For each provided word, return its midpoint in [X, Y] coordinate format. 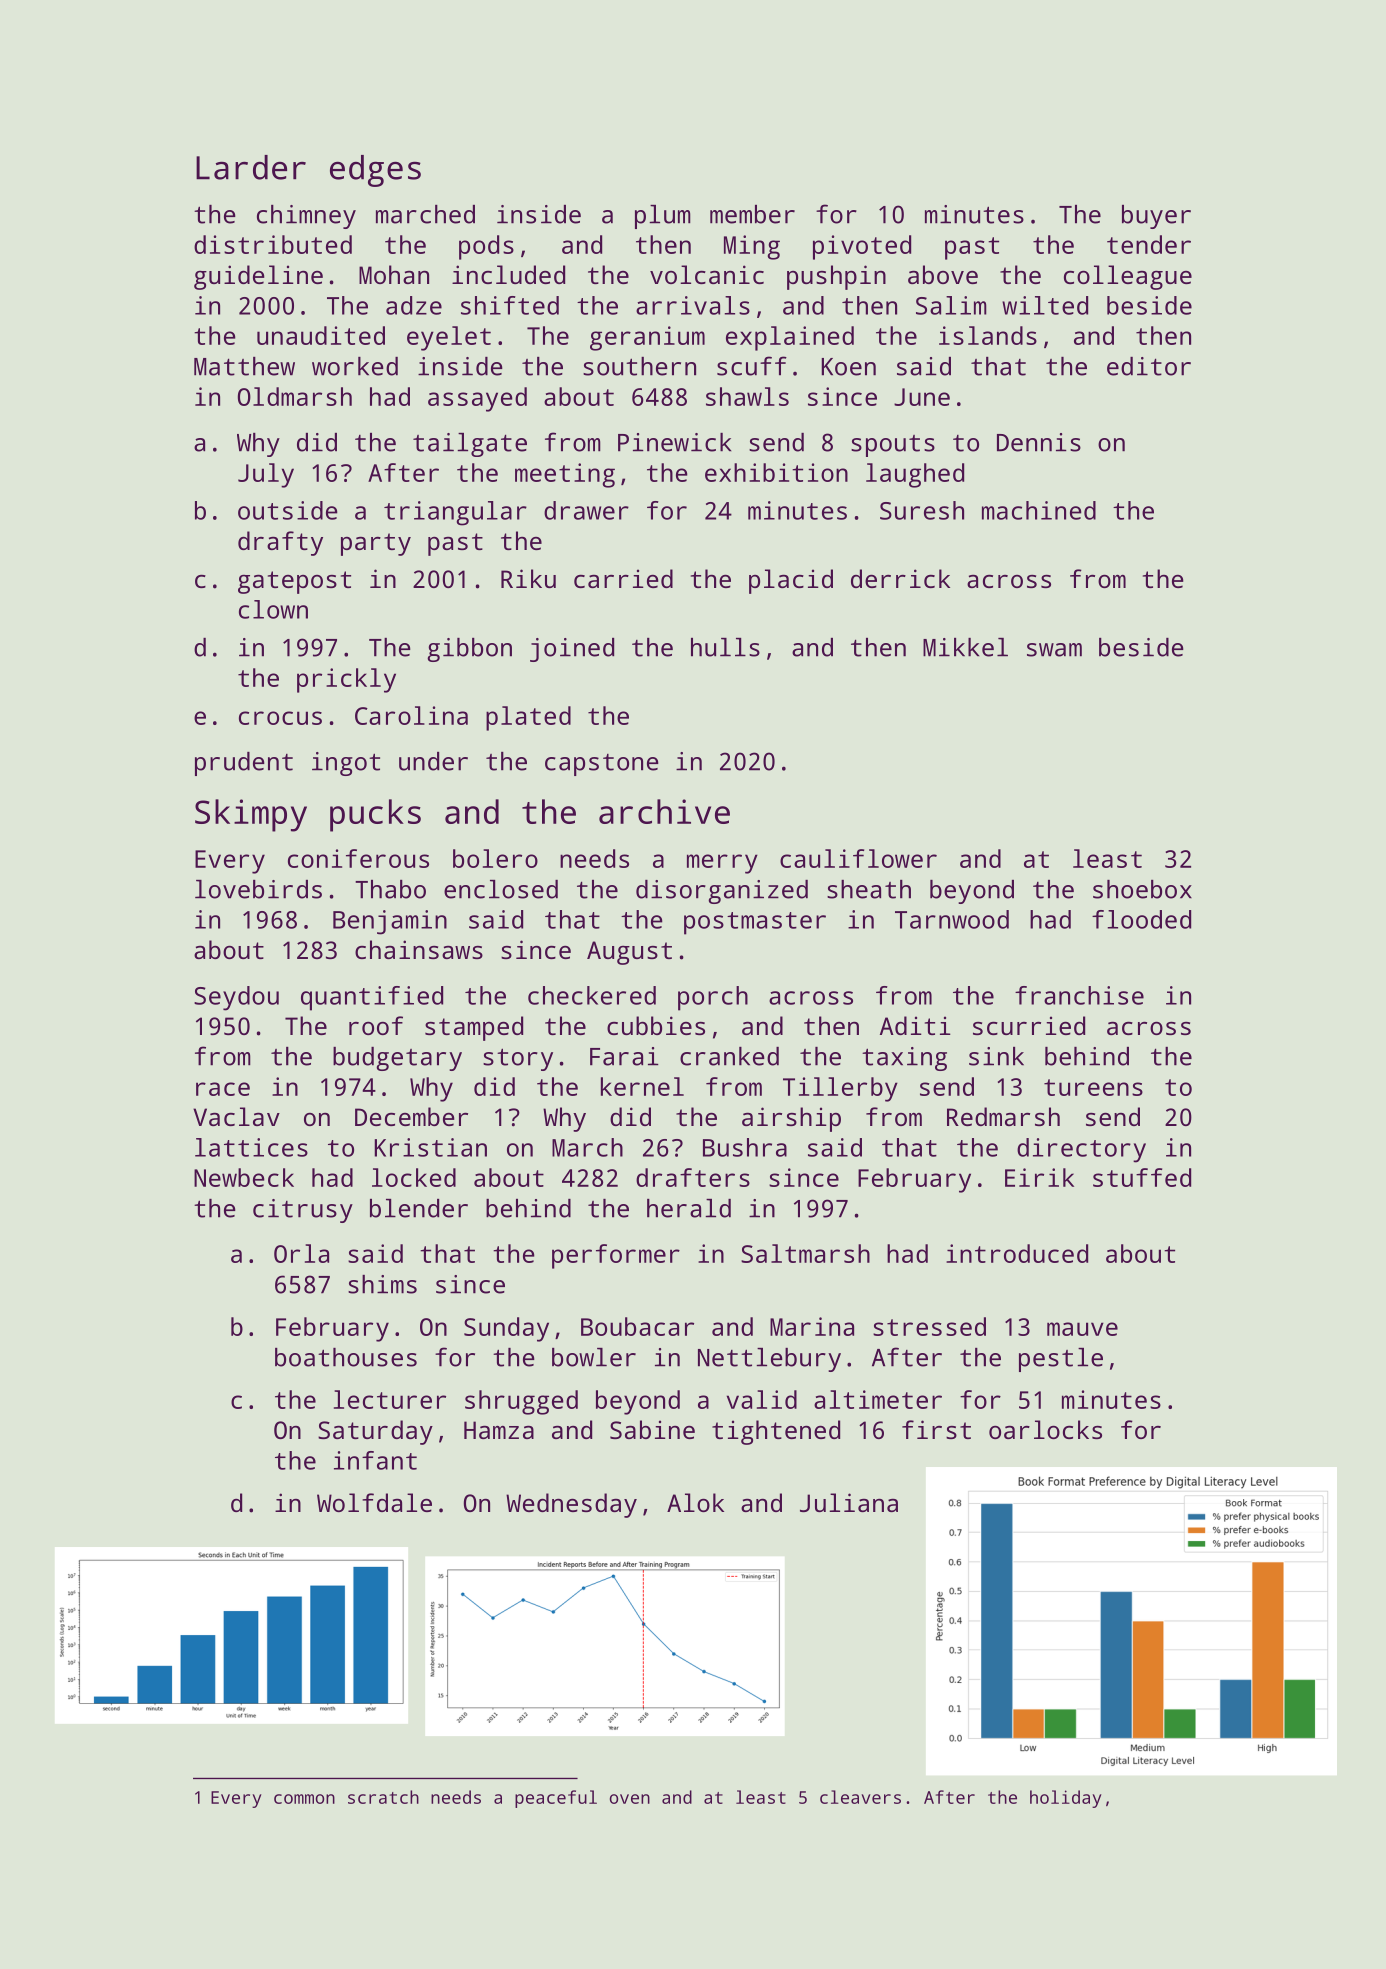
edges [375, 171]
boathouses [346, 1357]
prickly [346, 680]
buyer [1156, 217]
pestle [1061, 1360]
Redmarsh [1003, 1116]
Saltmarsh [805, 1253]
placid [791, 581]
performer [616, 1256]
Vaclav [236, 1116]
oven [630, 1799]
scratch [383, 1797]
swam [1054, 650]
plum [663, 217]
